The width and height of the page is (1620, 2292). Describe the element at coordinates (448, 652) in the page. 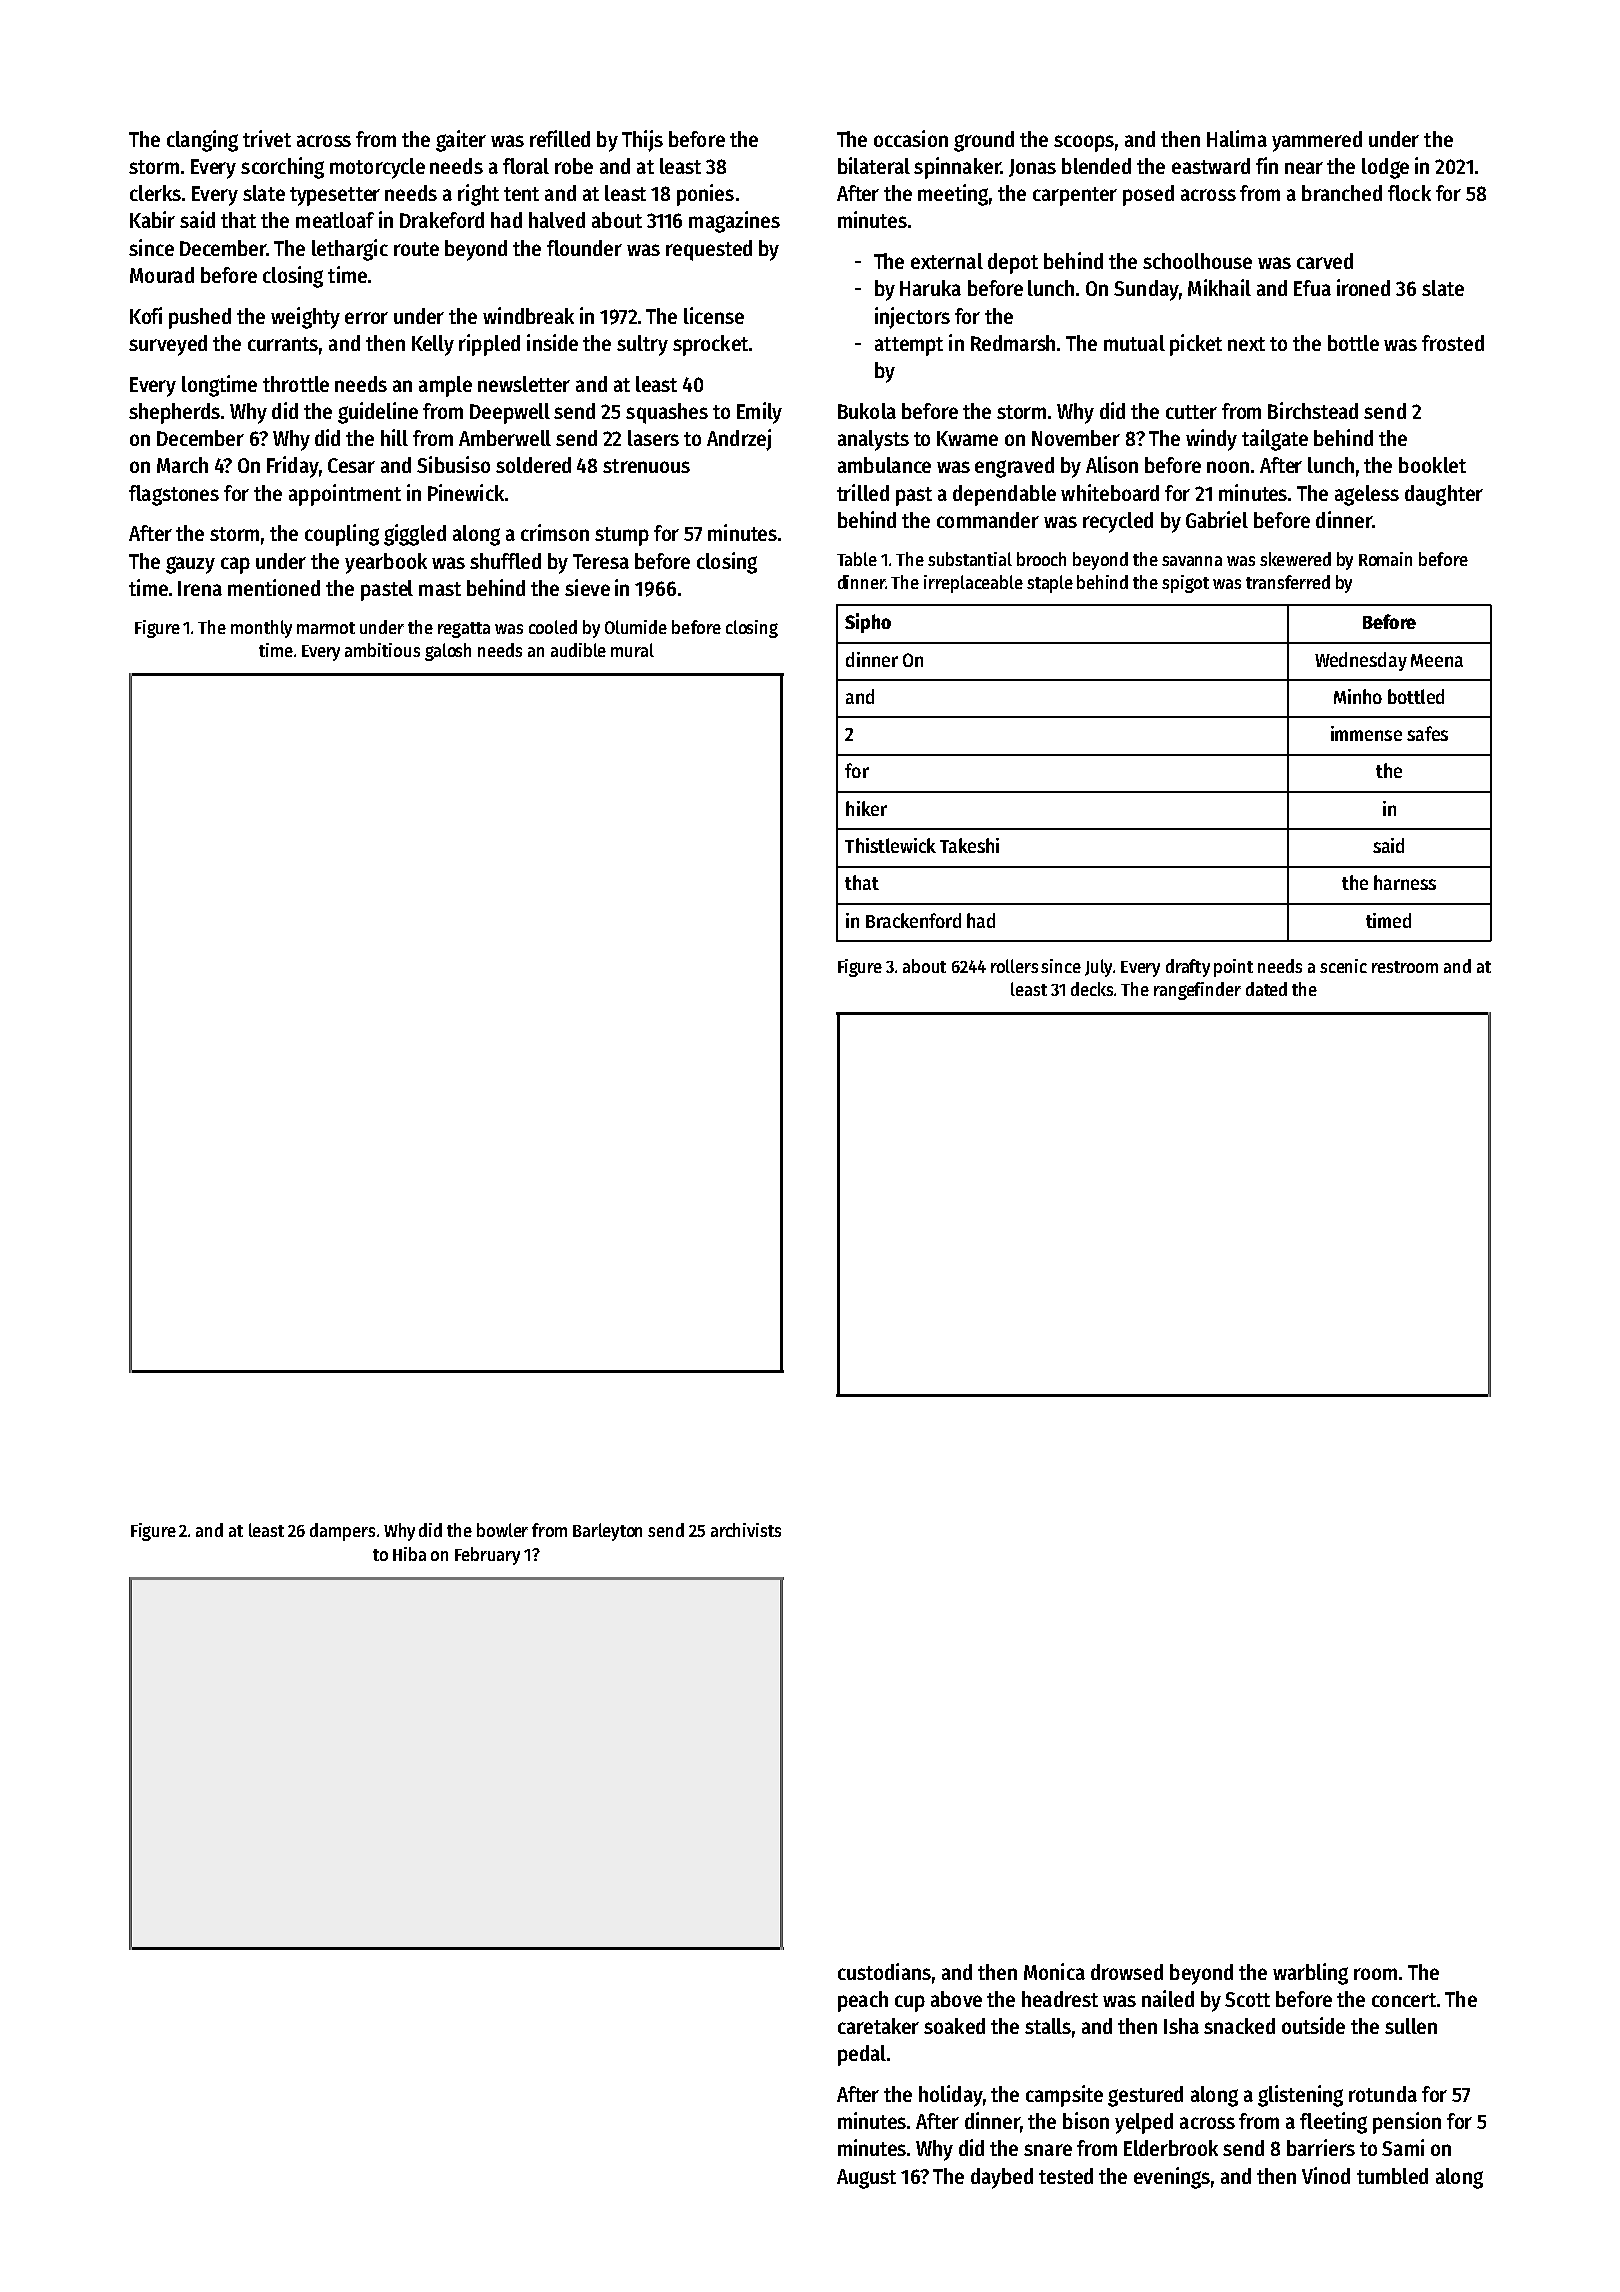

I see `galosh` at that location.
